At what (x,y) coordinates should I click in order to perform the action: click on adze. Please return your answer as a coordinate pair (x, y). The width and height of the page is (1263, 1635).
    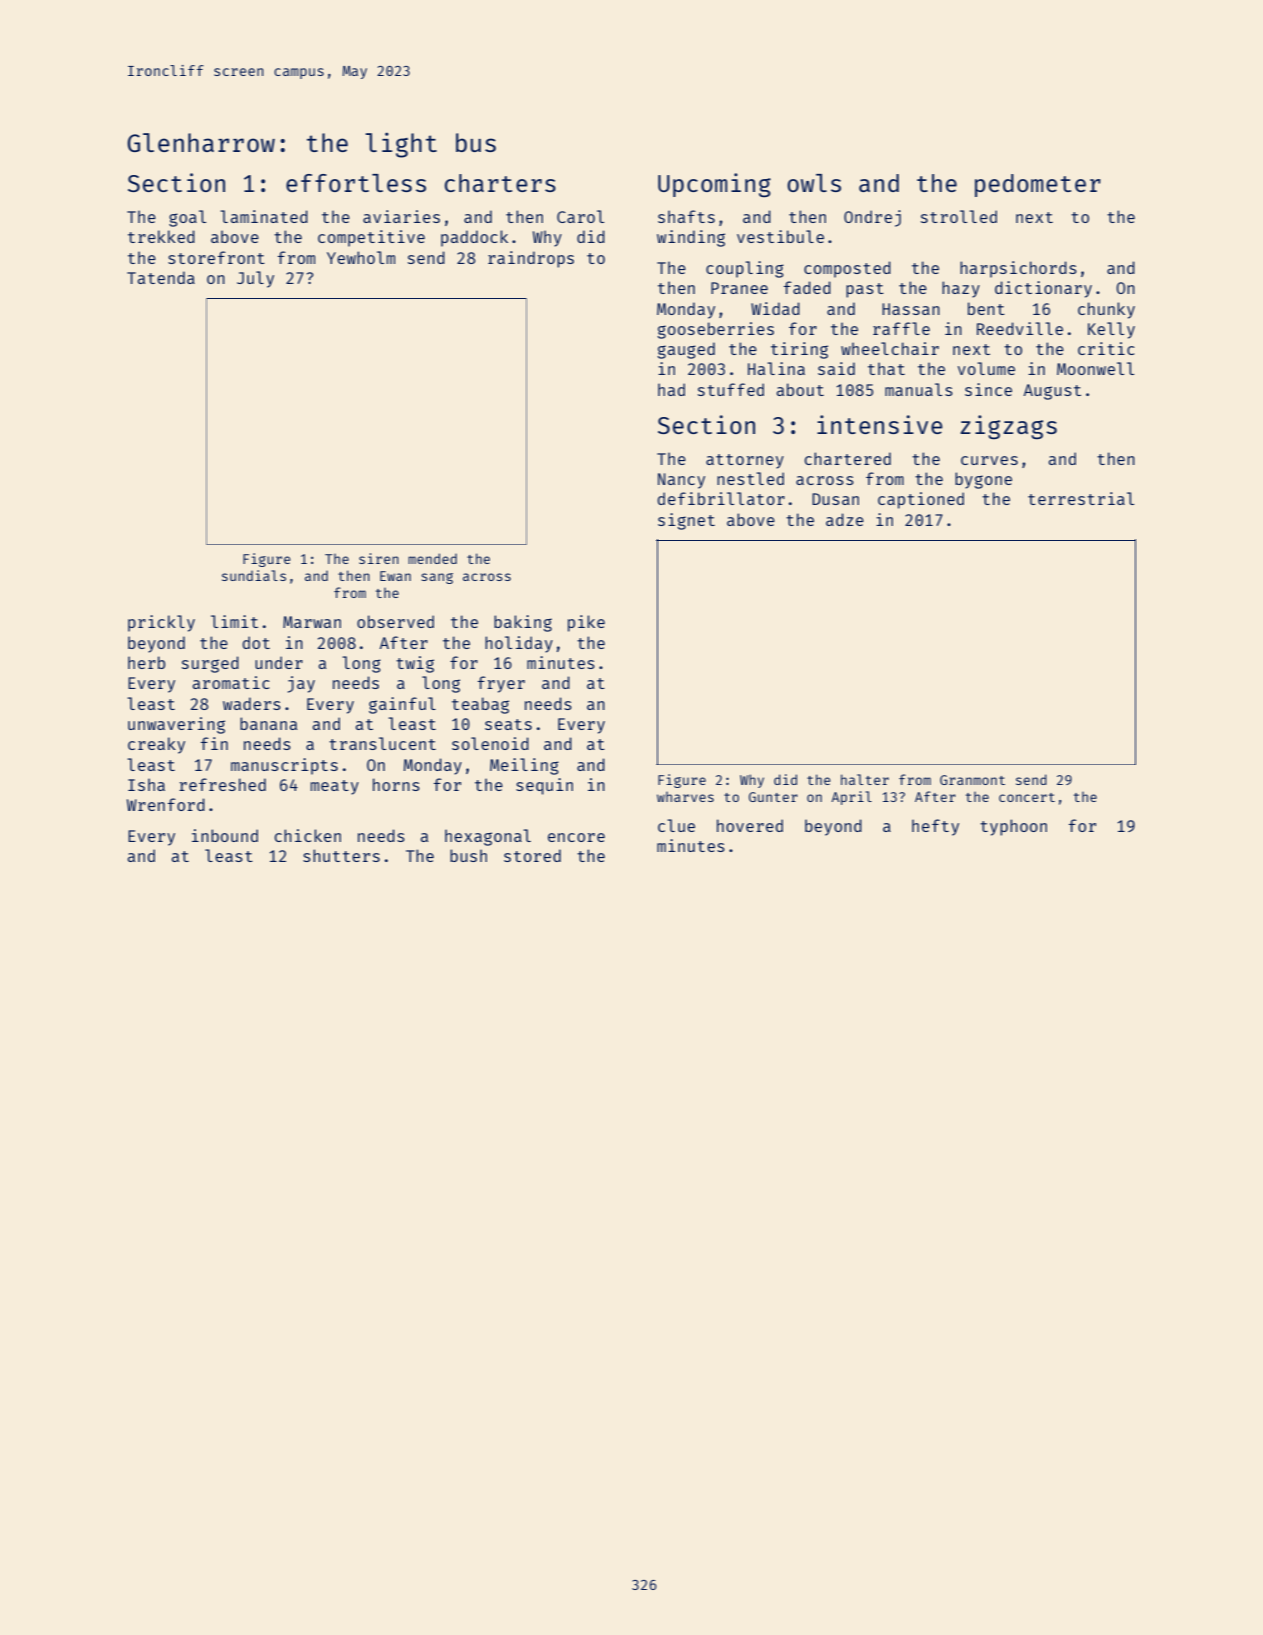
    Looking at the image, I should click on (845, 519).
